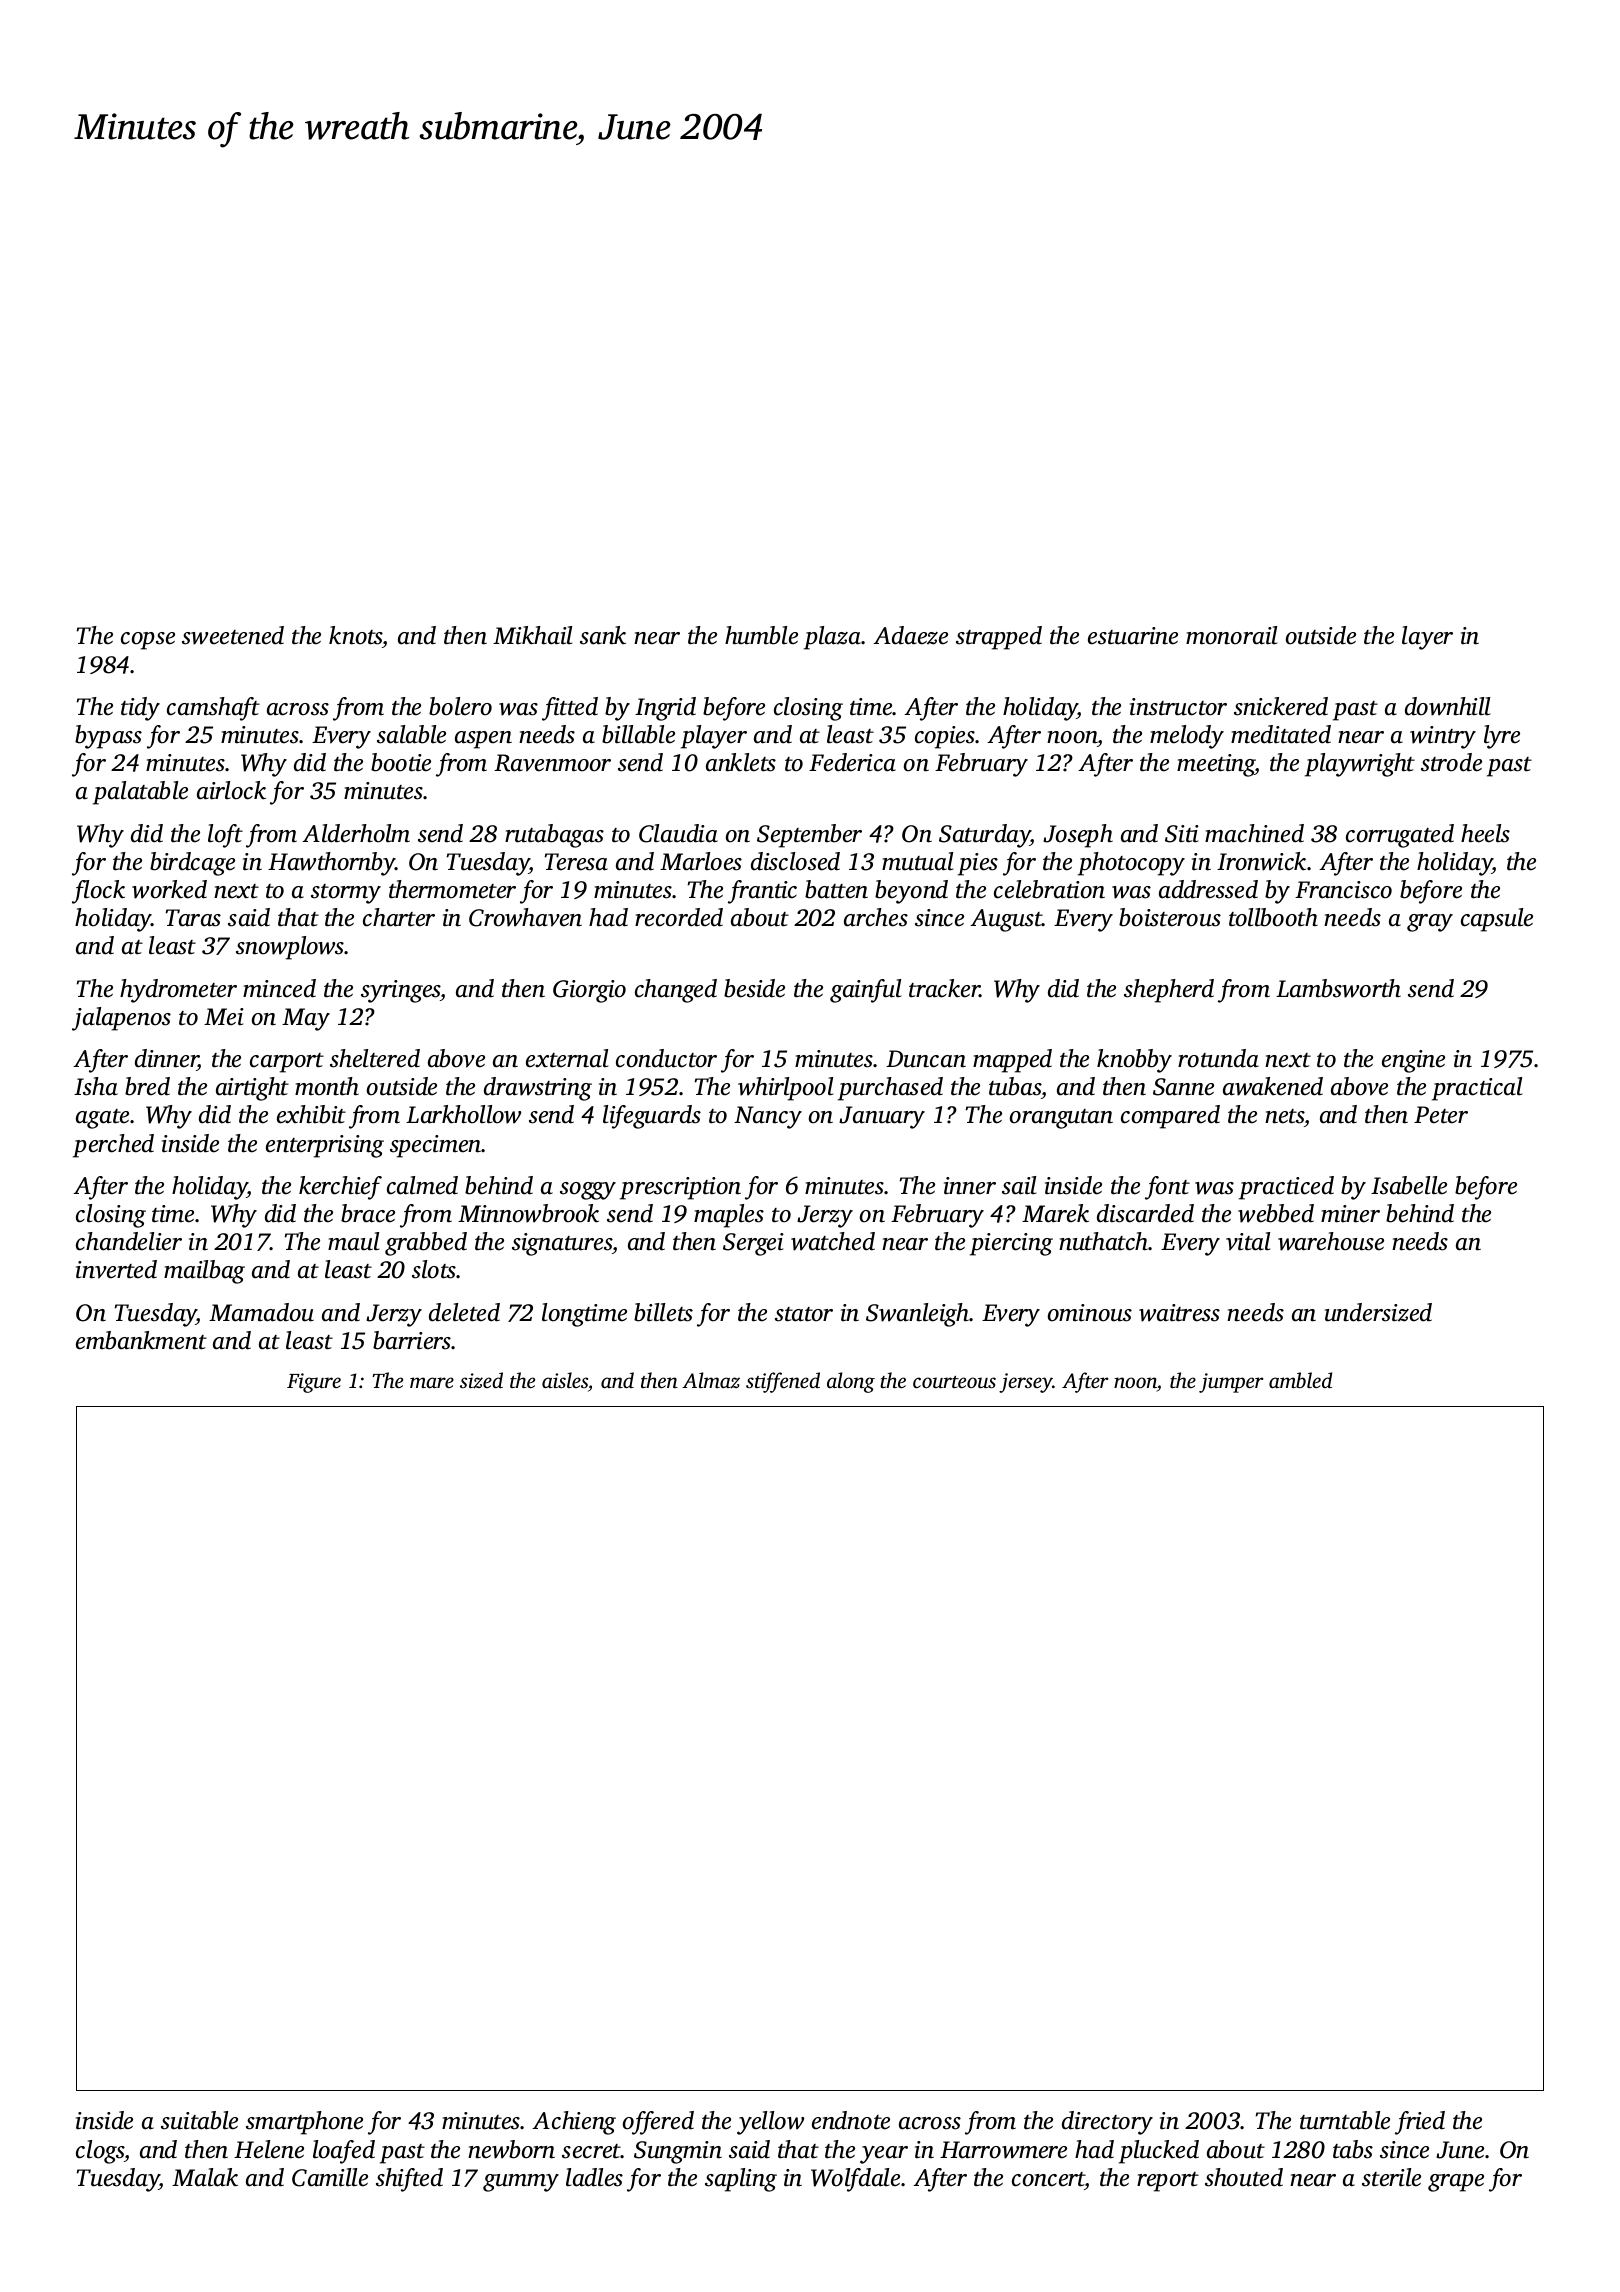 The image size is (1620, 2292). Describe the element at coordinates (729, 1216) in the document. I see `maples` at that location.
